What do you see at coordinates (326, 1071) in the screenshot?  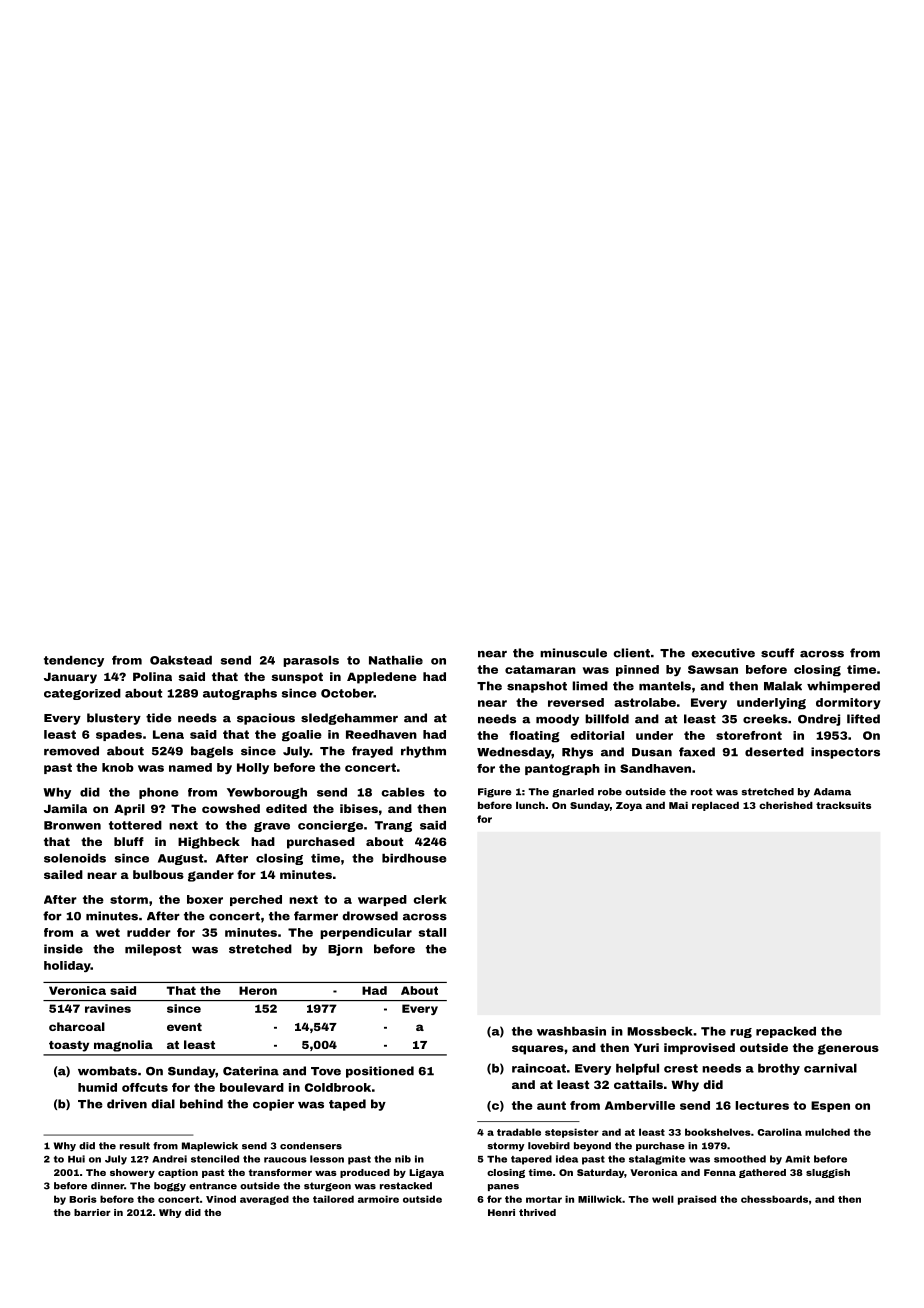 I see `Tove` at bounding box center [326, 1071].
